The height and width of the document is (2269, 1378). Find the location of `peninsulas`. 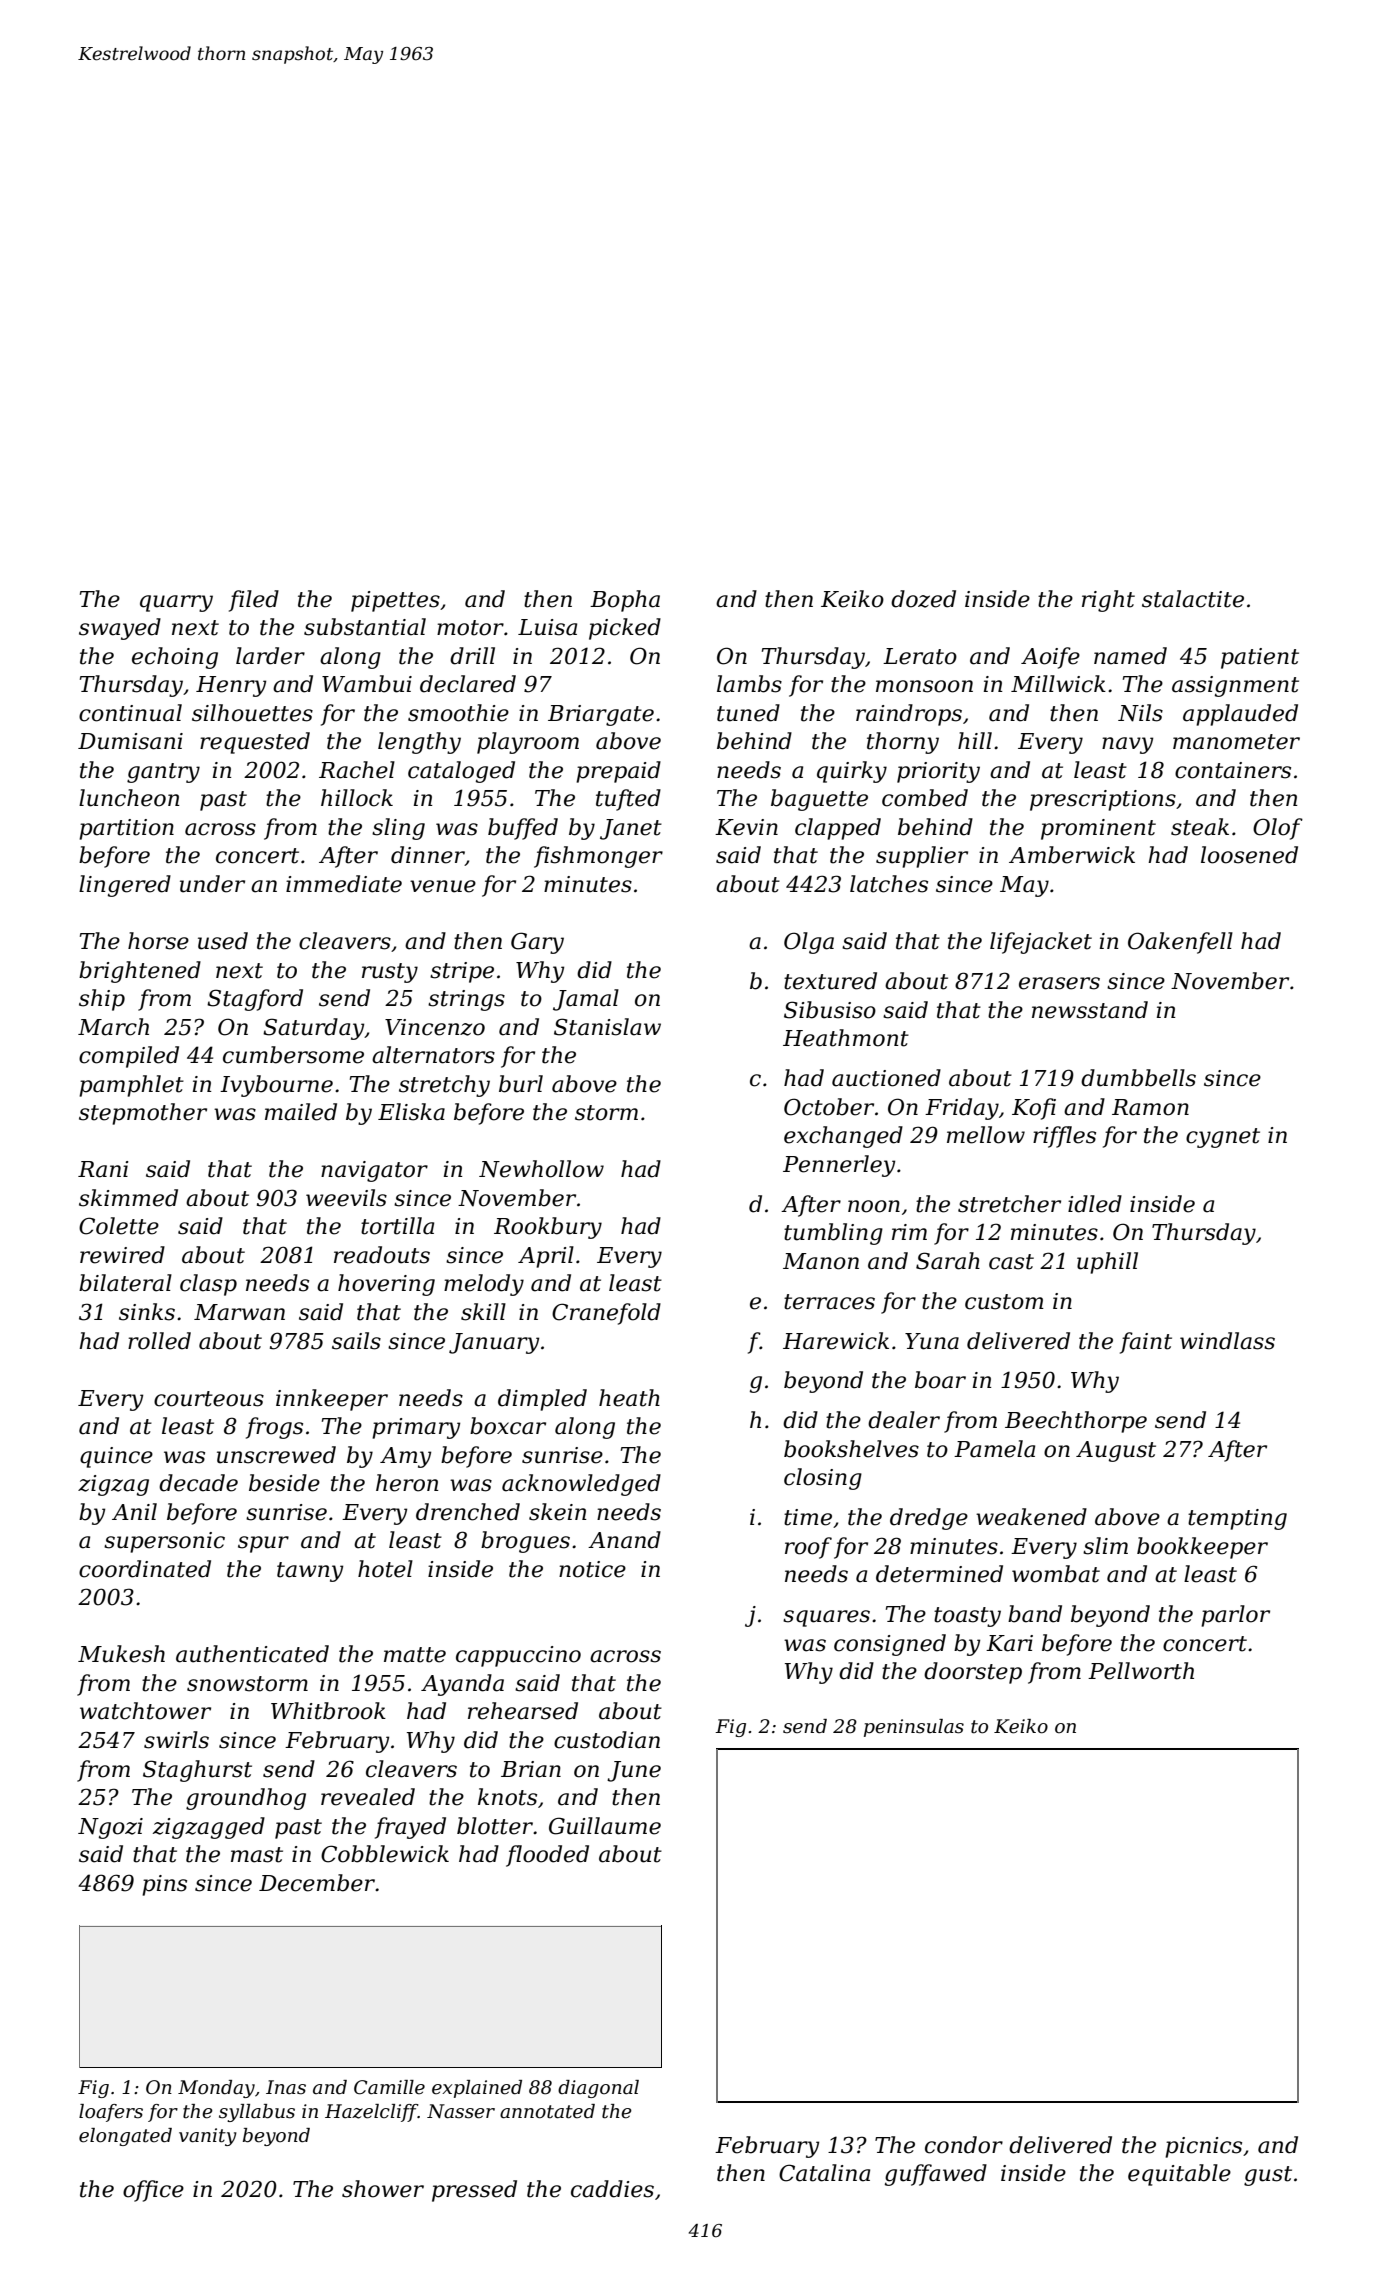

peninsulas is located at coordinates (914, 1728).
